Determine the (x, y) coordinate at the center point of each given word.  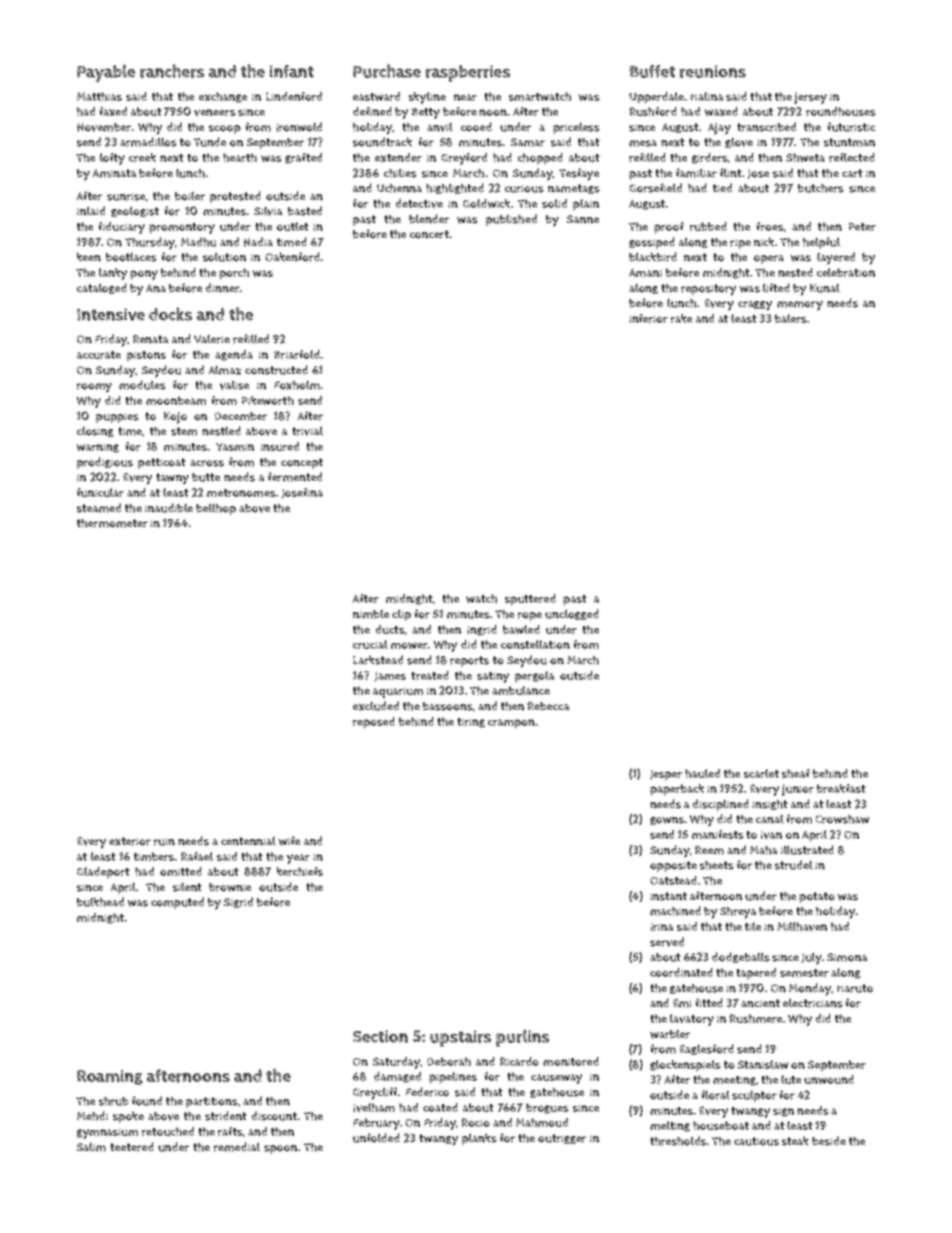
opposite (673, 866)
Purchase (387, 71)
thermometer (112, 523)
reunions (713, 71)
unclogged (572, 614)
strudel (794, 865)
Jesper (666, 775)
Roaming (110, 1077)
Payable (106, 73)
